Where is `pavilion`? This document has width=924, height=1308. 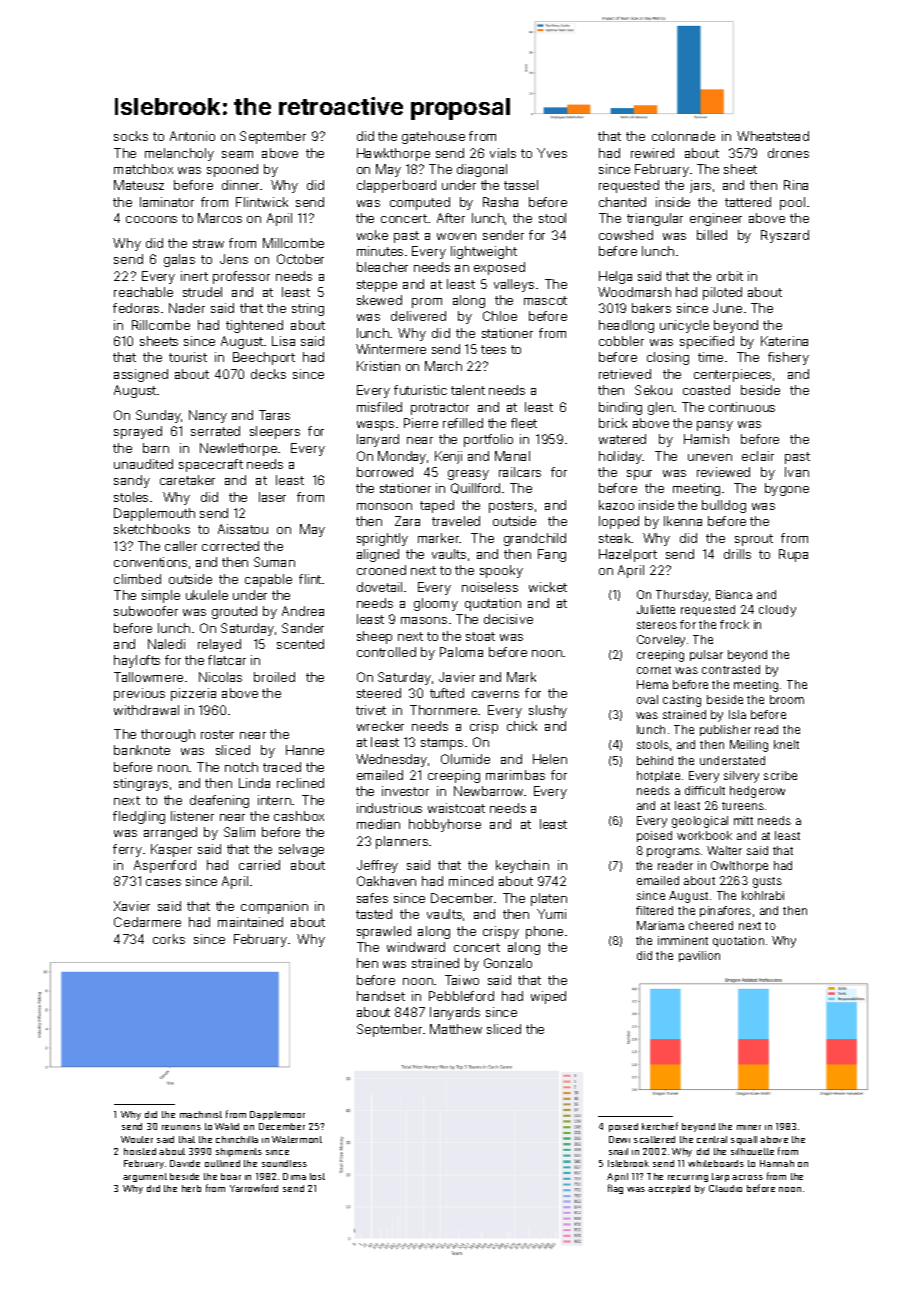 pavilion is located at coordinates (699, 956).
